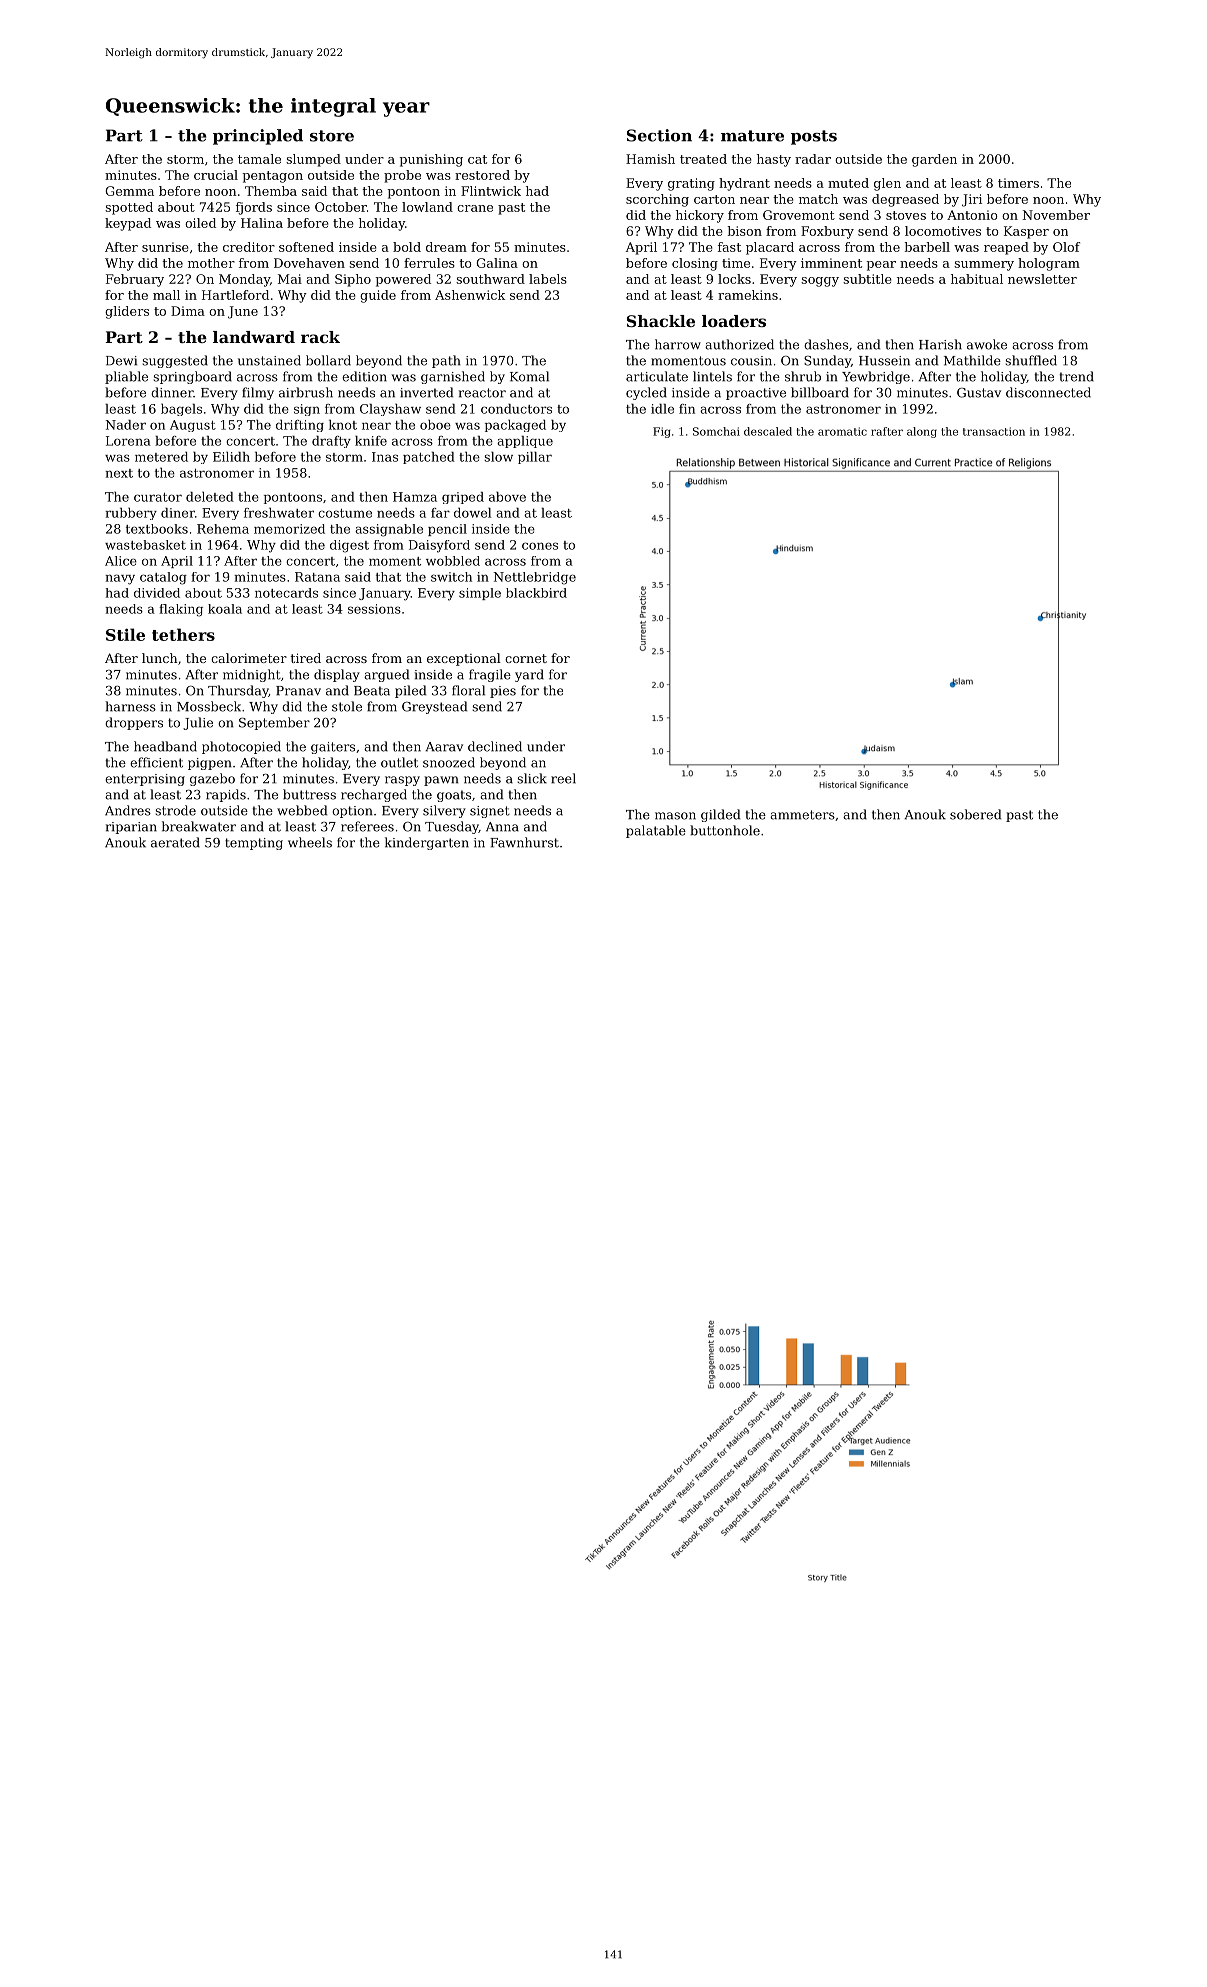 The image size is (1207, 1987). Describe the element at coordinates (258, 137) in the document. I see `principled` at that location.
